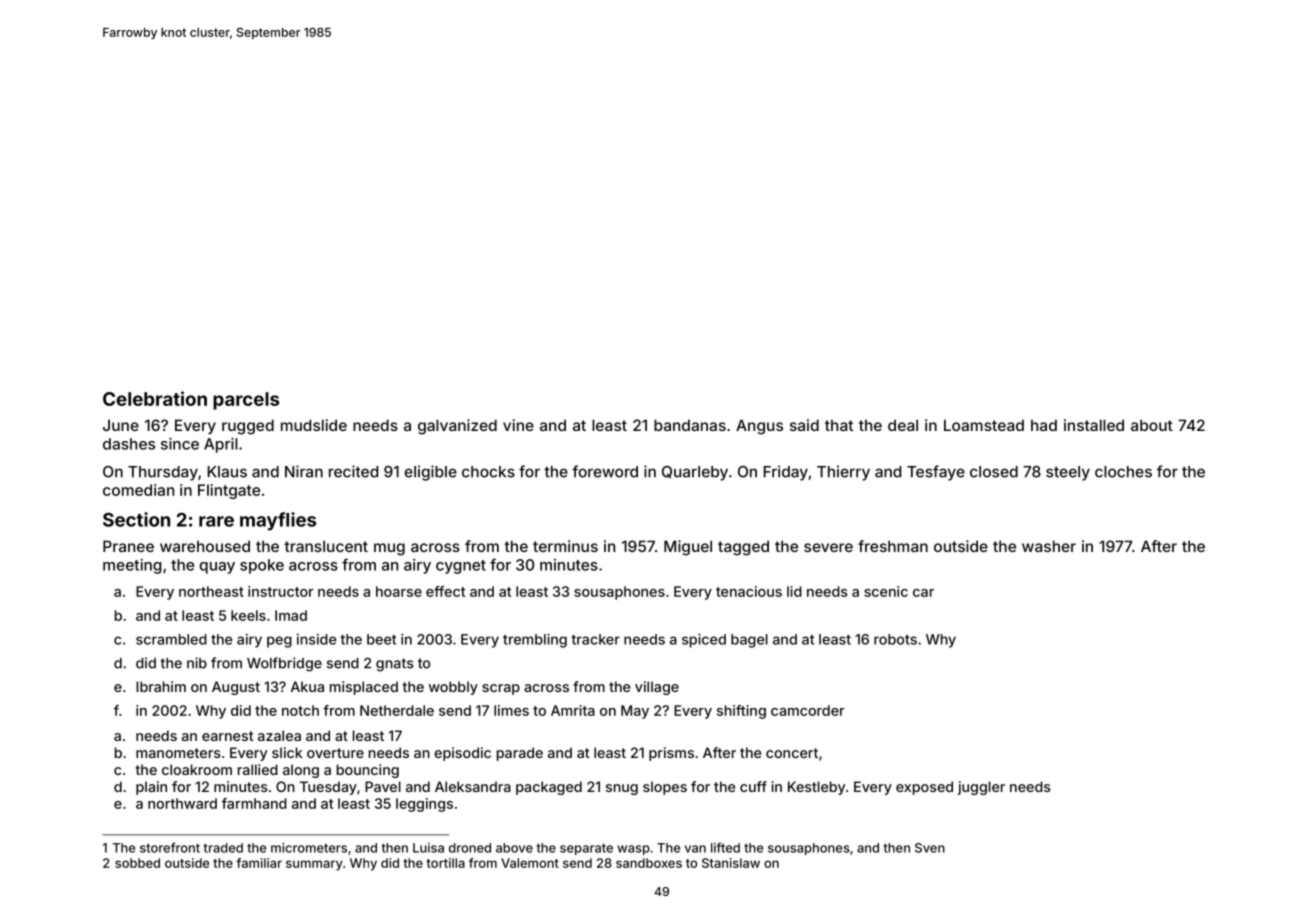 The width and height of the document is (1308, 924). I want to click on storefront, so click(170, 847).
